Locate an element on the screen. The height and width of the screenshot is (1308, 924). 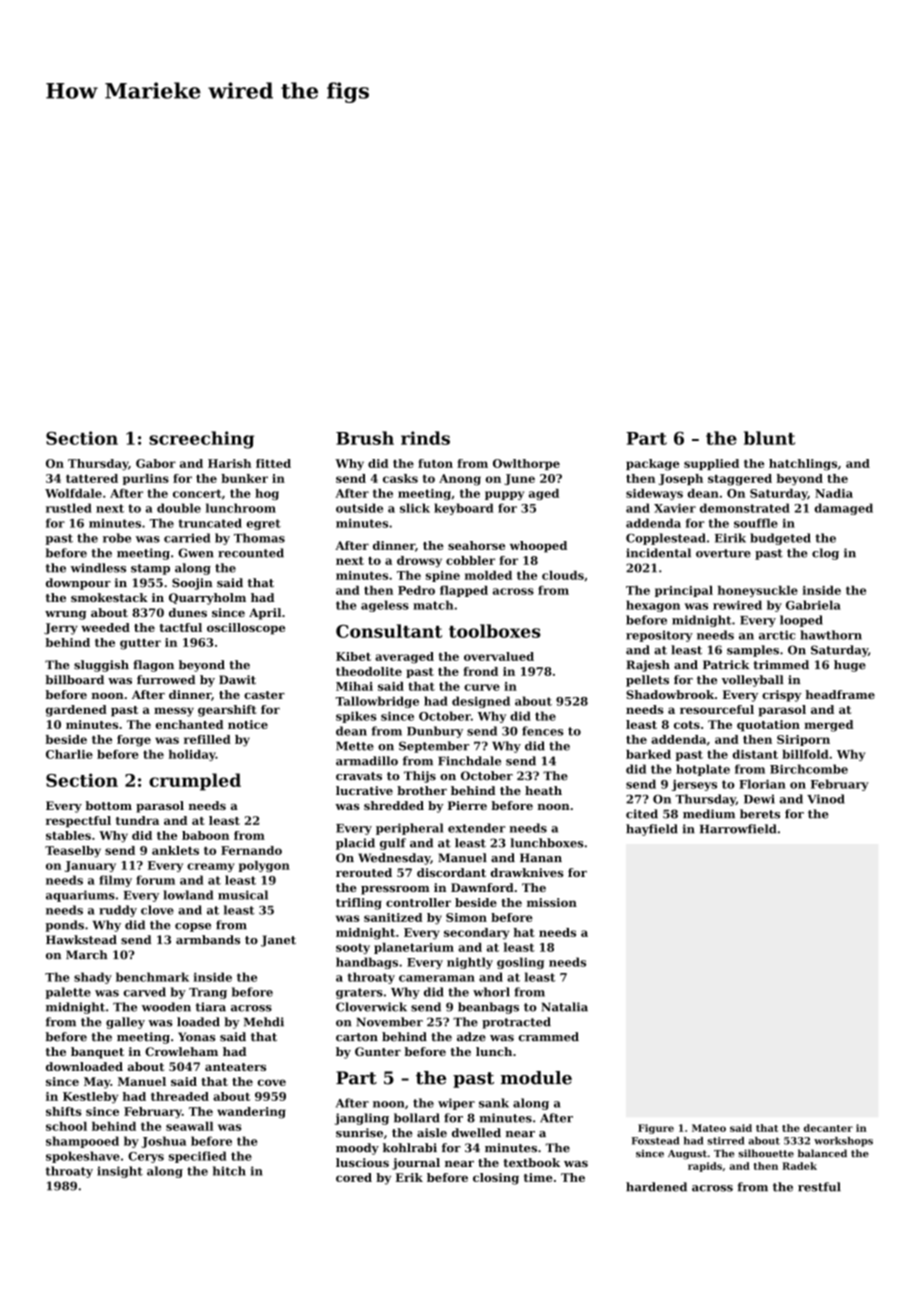
closing is located at coordinates (496, 1179).
